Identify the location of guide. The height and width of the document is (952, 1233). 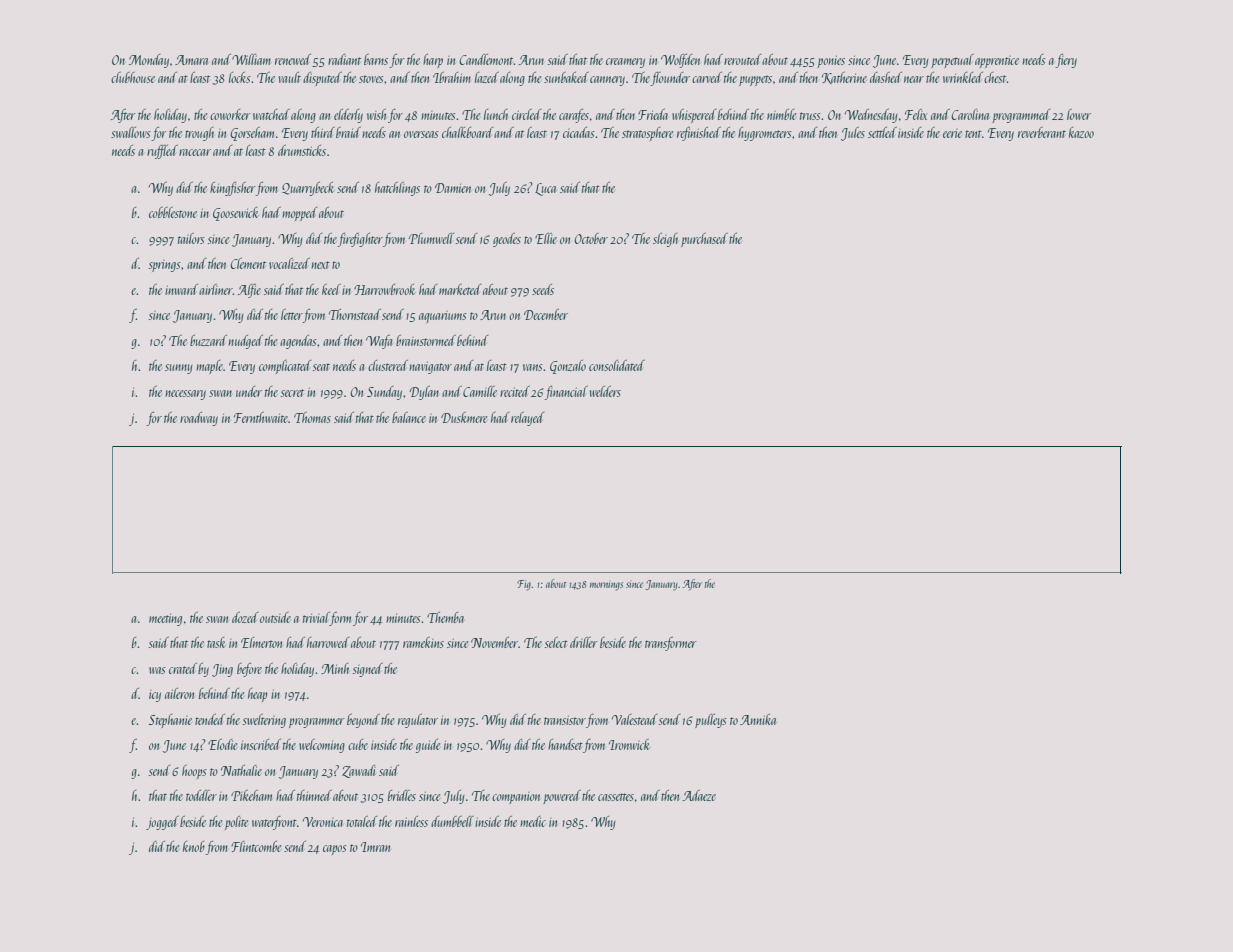
(428, 746).
